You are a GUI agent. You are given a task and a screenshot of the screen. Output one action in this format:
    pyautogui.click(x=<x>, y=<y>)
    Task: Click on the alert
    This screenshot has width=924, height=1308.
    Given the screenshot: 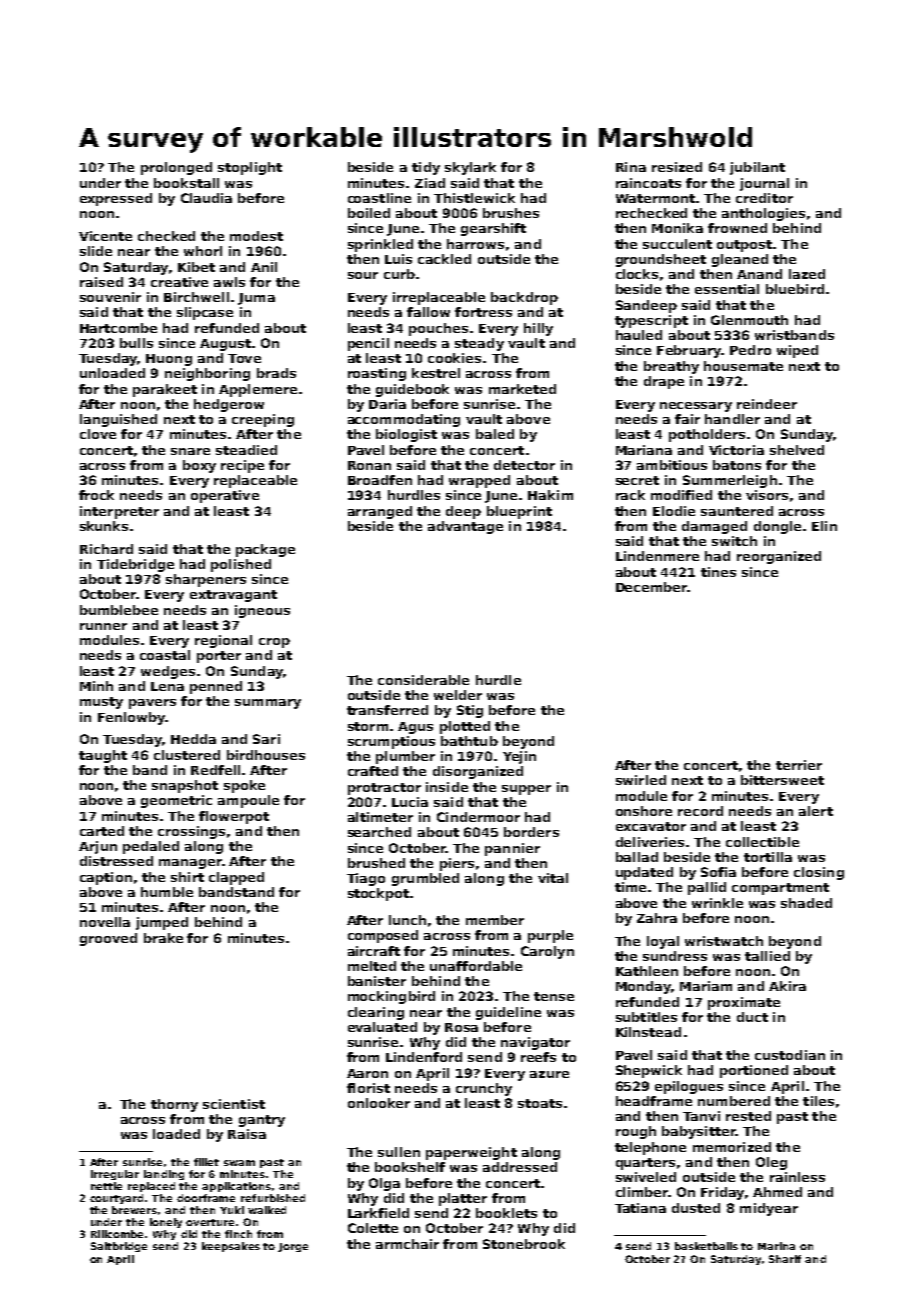 What is the action you would take?
    pyautogui.click(x=816, y=811)
